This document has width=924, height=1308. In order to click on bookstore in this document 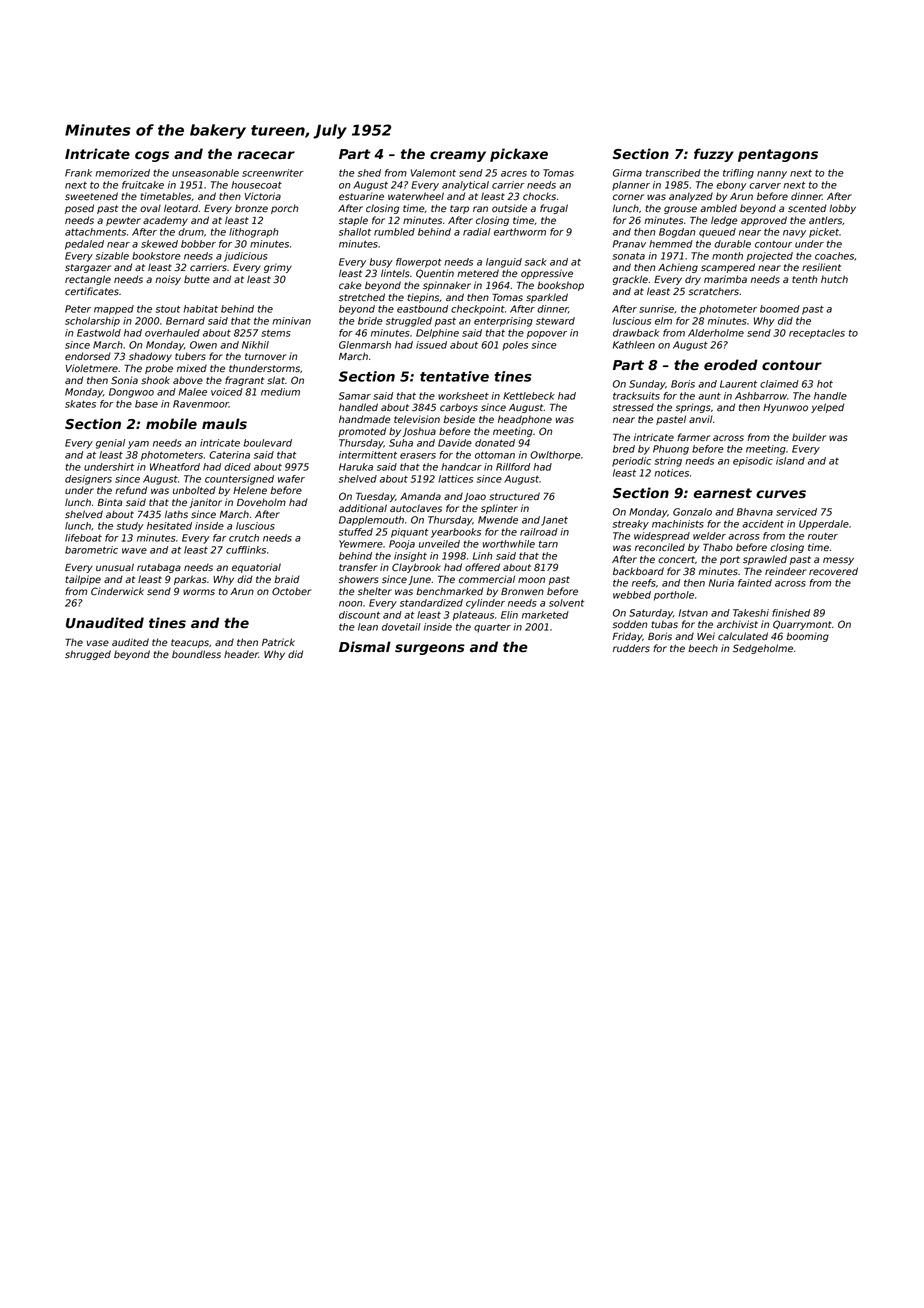, I will do `click(156, 256)`.
